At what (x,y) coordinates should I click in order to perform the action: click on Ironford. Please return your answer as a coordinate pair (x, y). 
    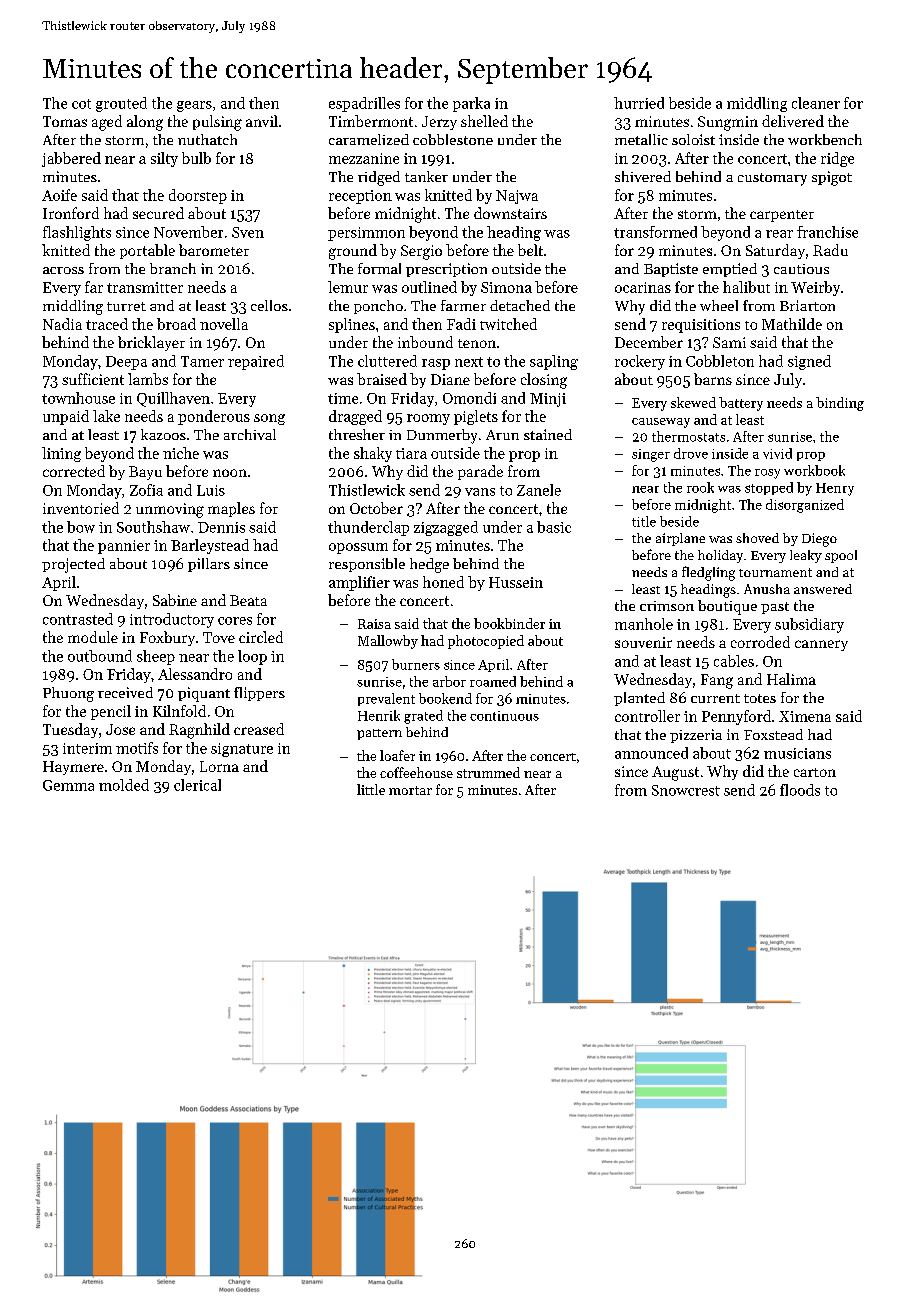
    Looking at the image, I should click on (71, 213).
